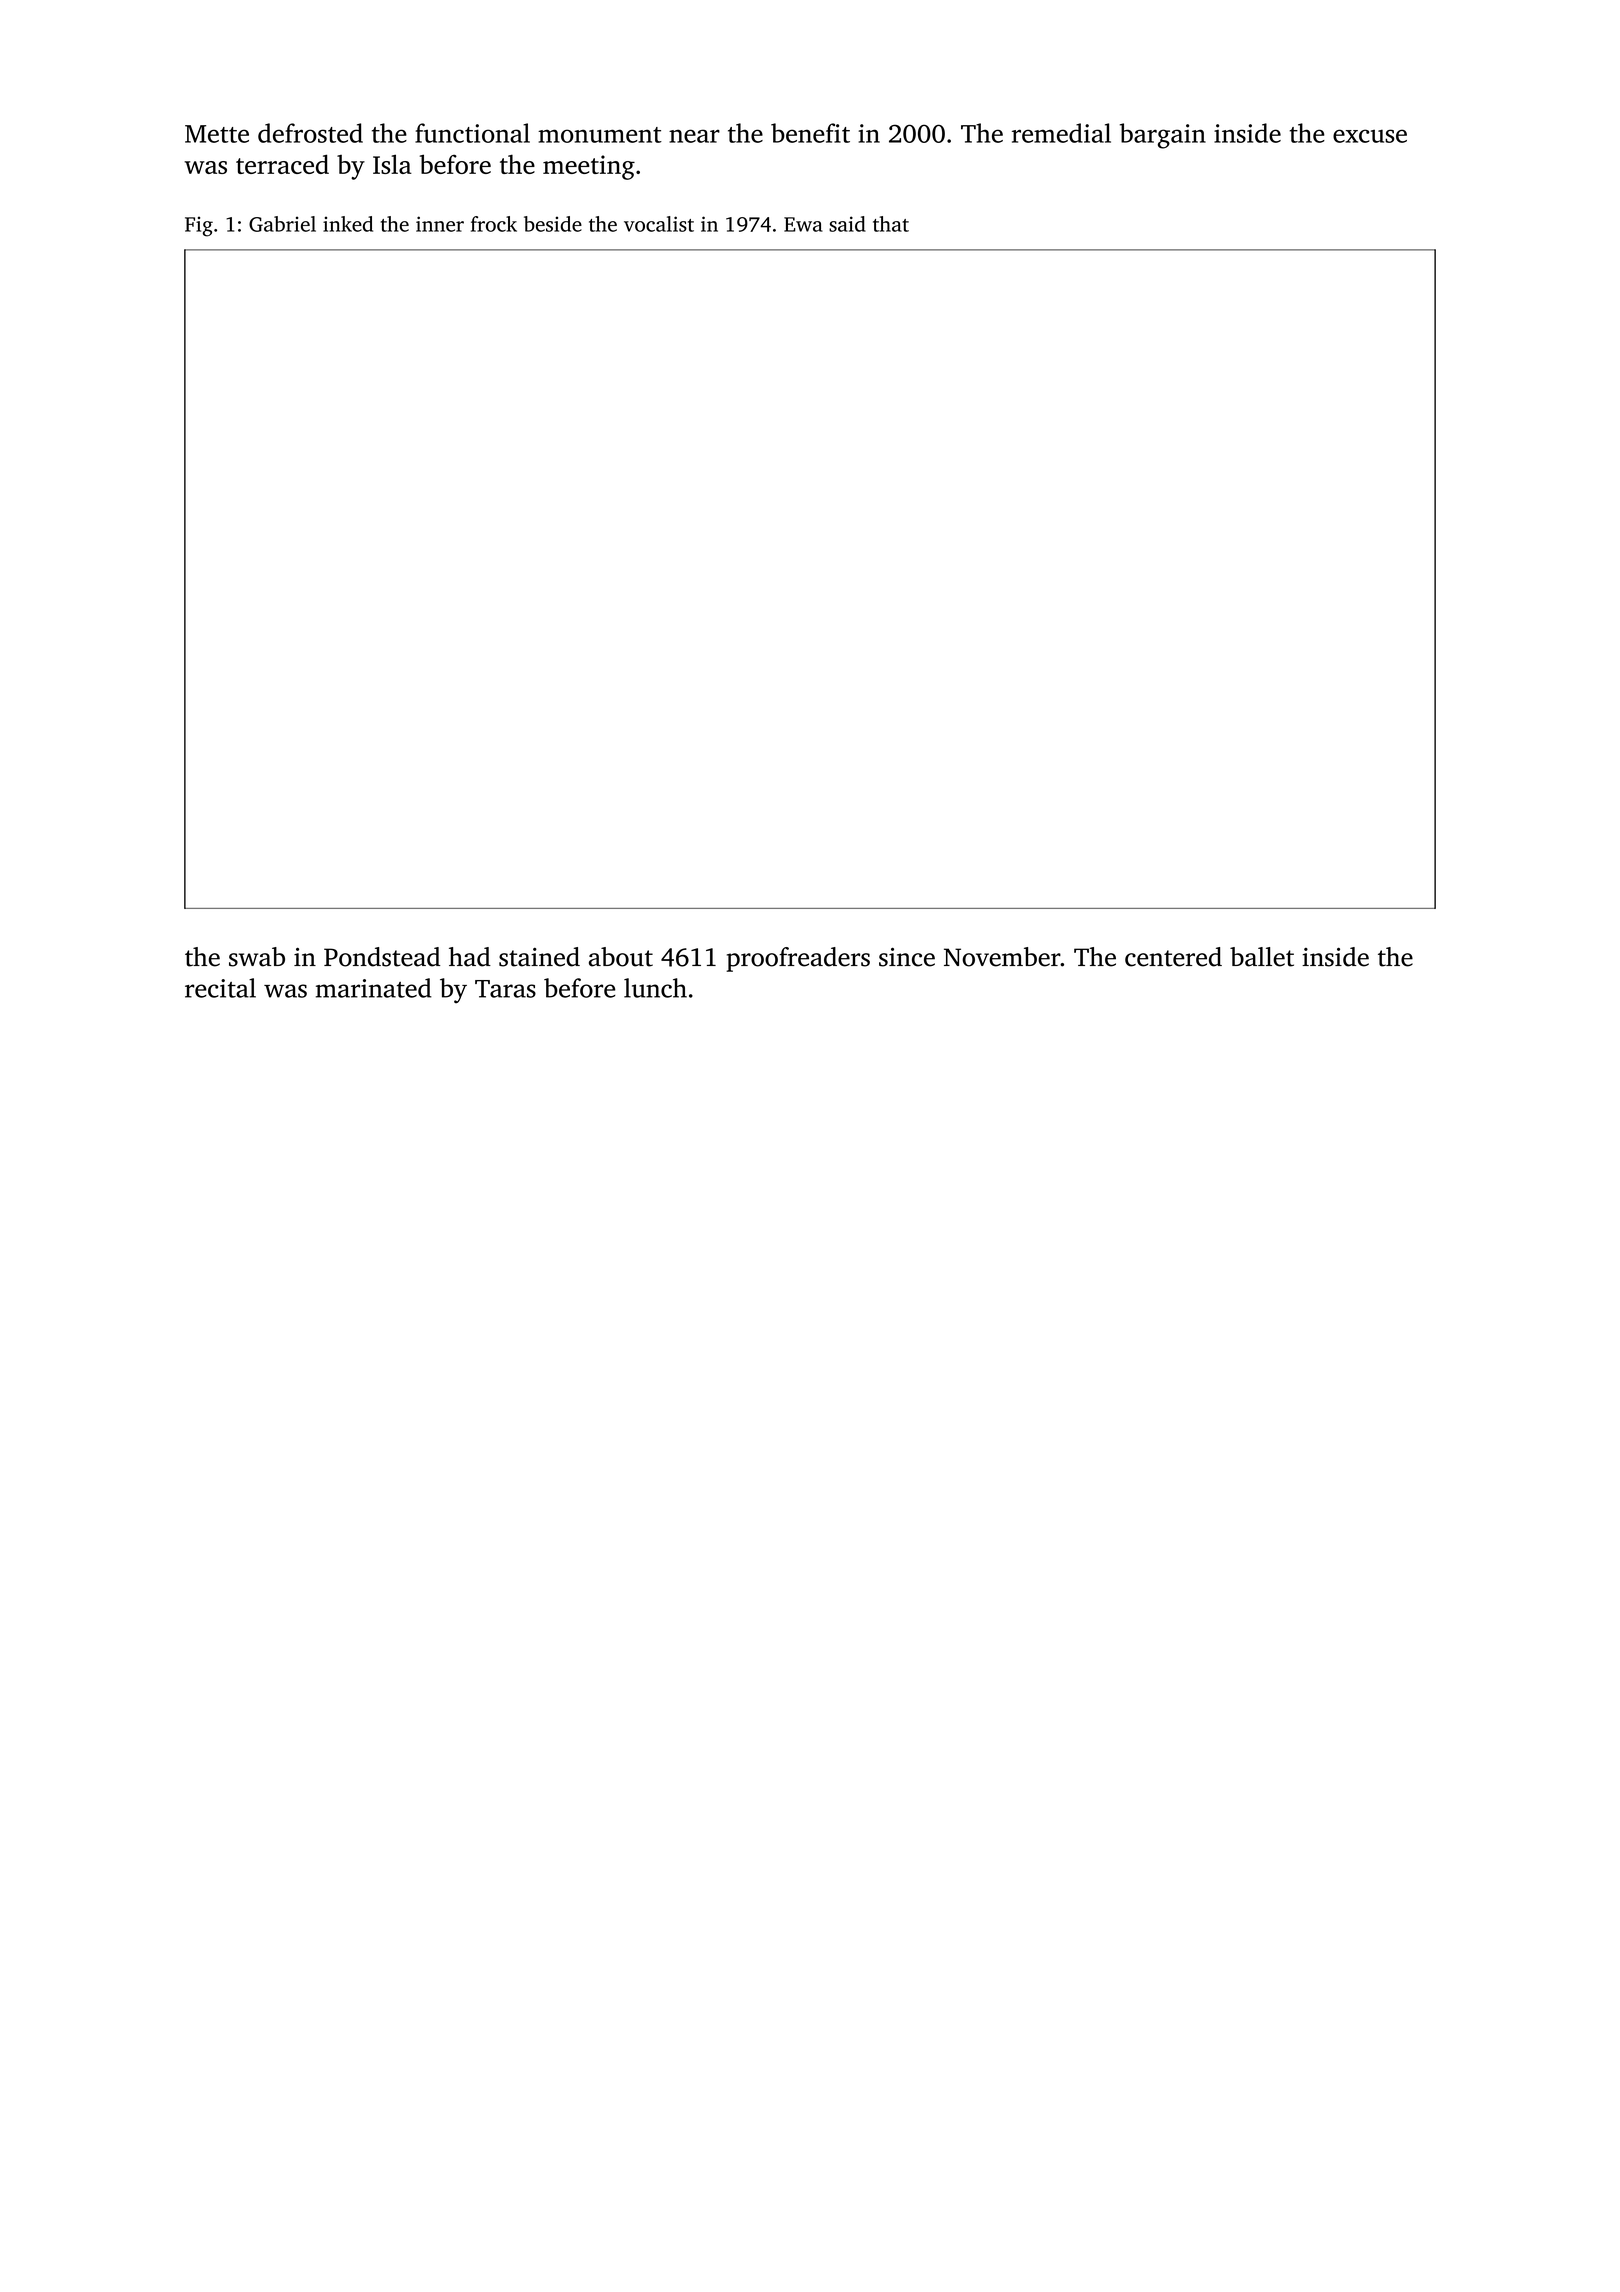 The width and height of the document is (1620, 2292). What do you see at coordinates (470, 957) in the document?
I see `had` at bounding box center [470, 957].
